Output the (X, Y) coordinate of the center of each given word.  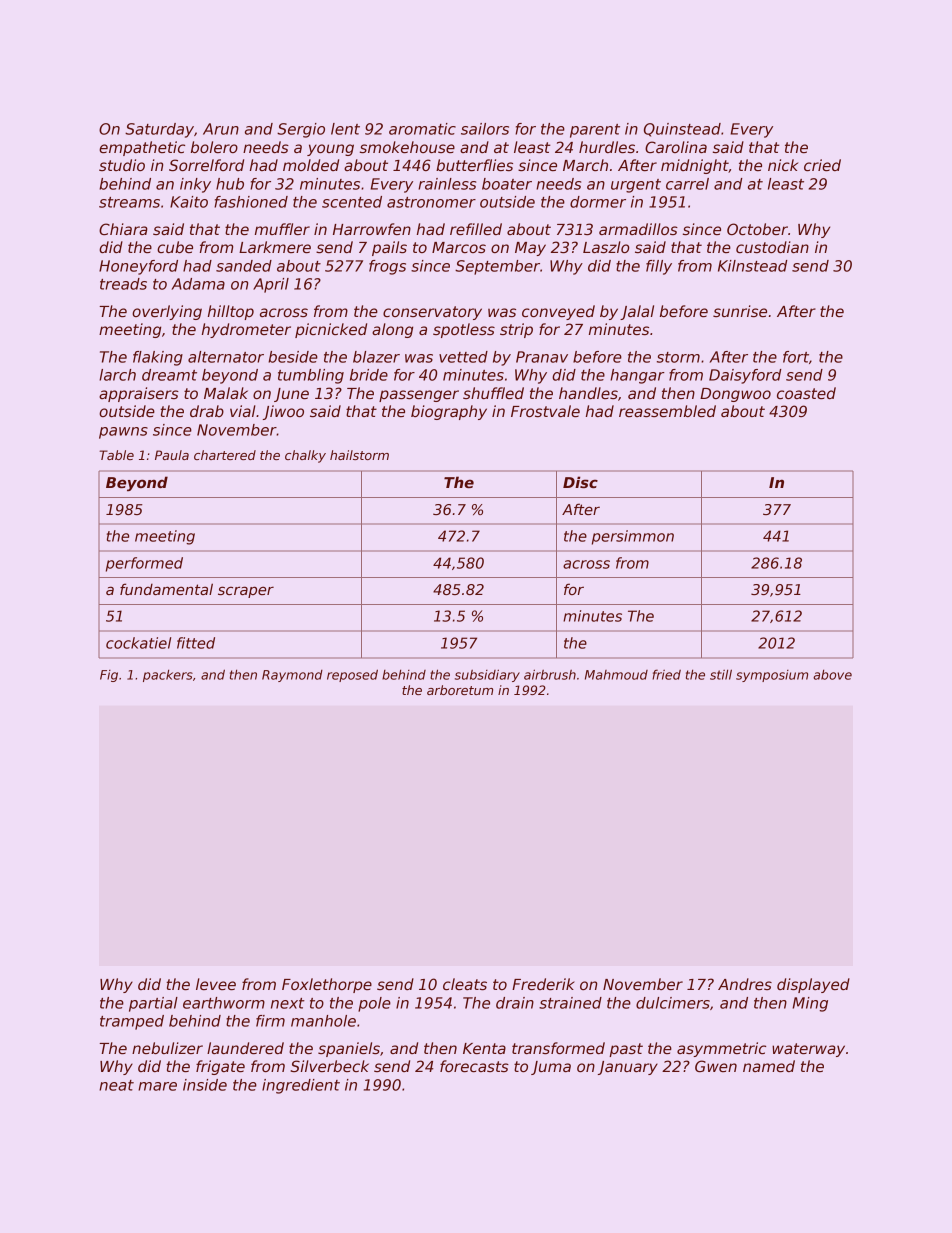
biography (449, 412)
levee (216, 984)
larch (117, 375)
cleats (465, 984)
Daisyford (745, 376)
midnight (695, 166)
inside (205, 1085)
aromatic (422, 129)
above (832, 675)
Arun (221, 129)
